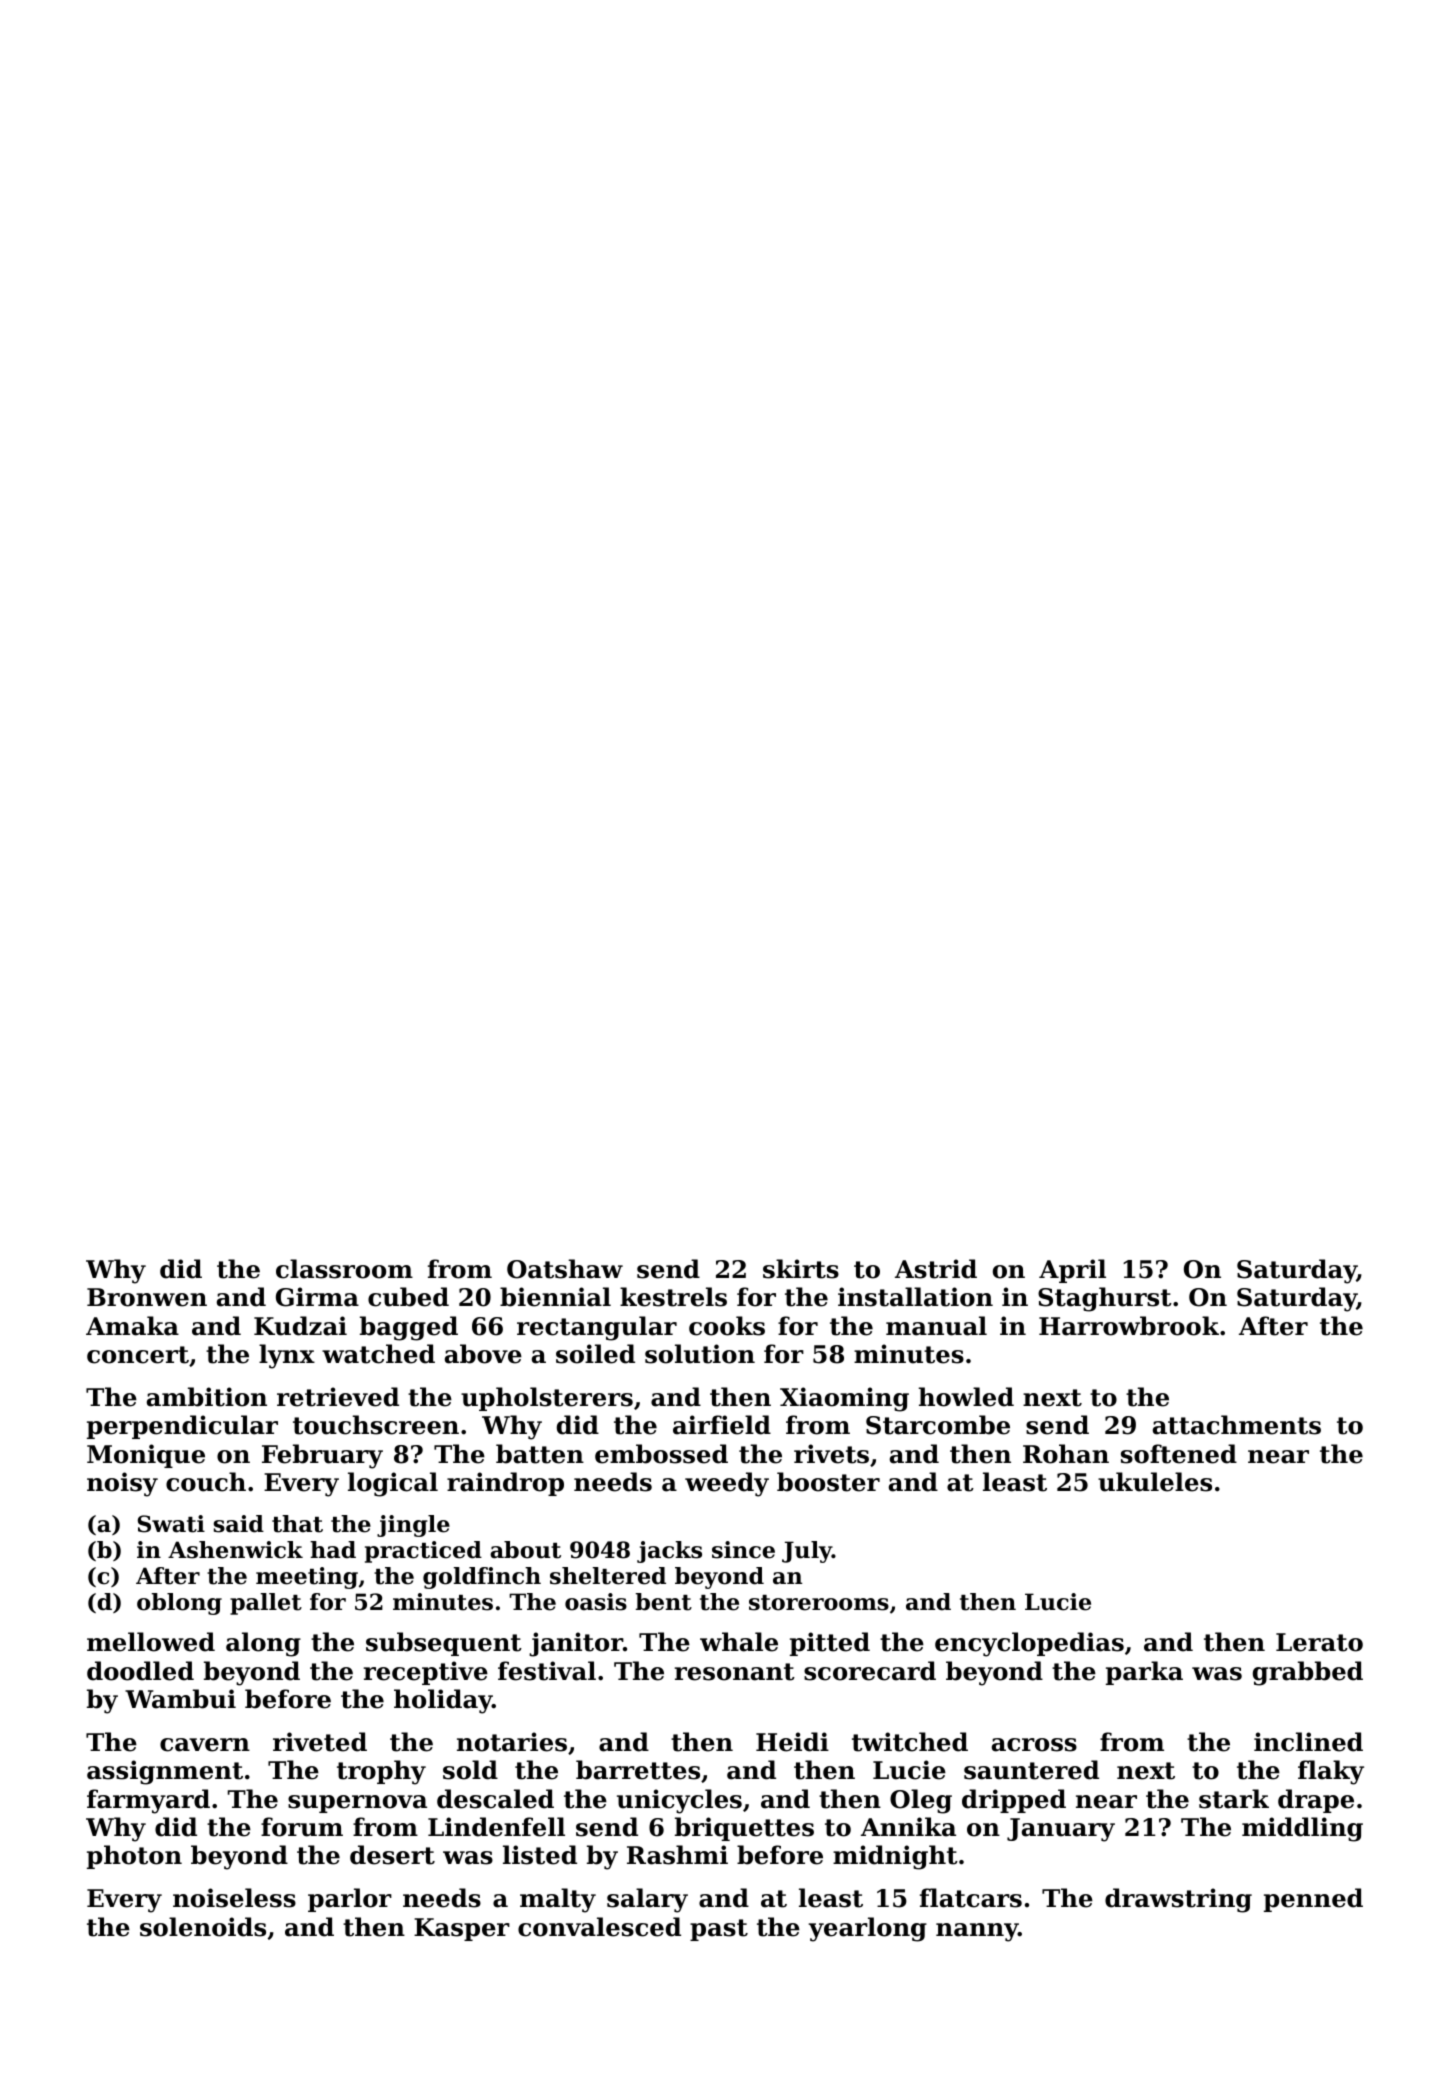 This page has height=2100, width=1450. What do you see at coordinates (1155, 1482) in the page?
I see `ukuleles` at bounding box center [1155, 1482].
